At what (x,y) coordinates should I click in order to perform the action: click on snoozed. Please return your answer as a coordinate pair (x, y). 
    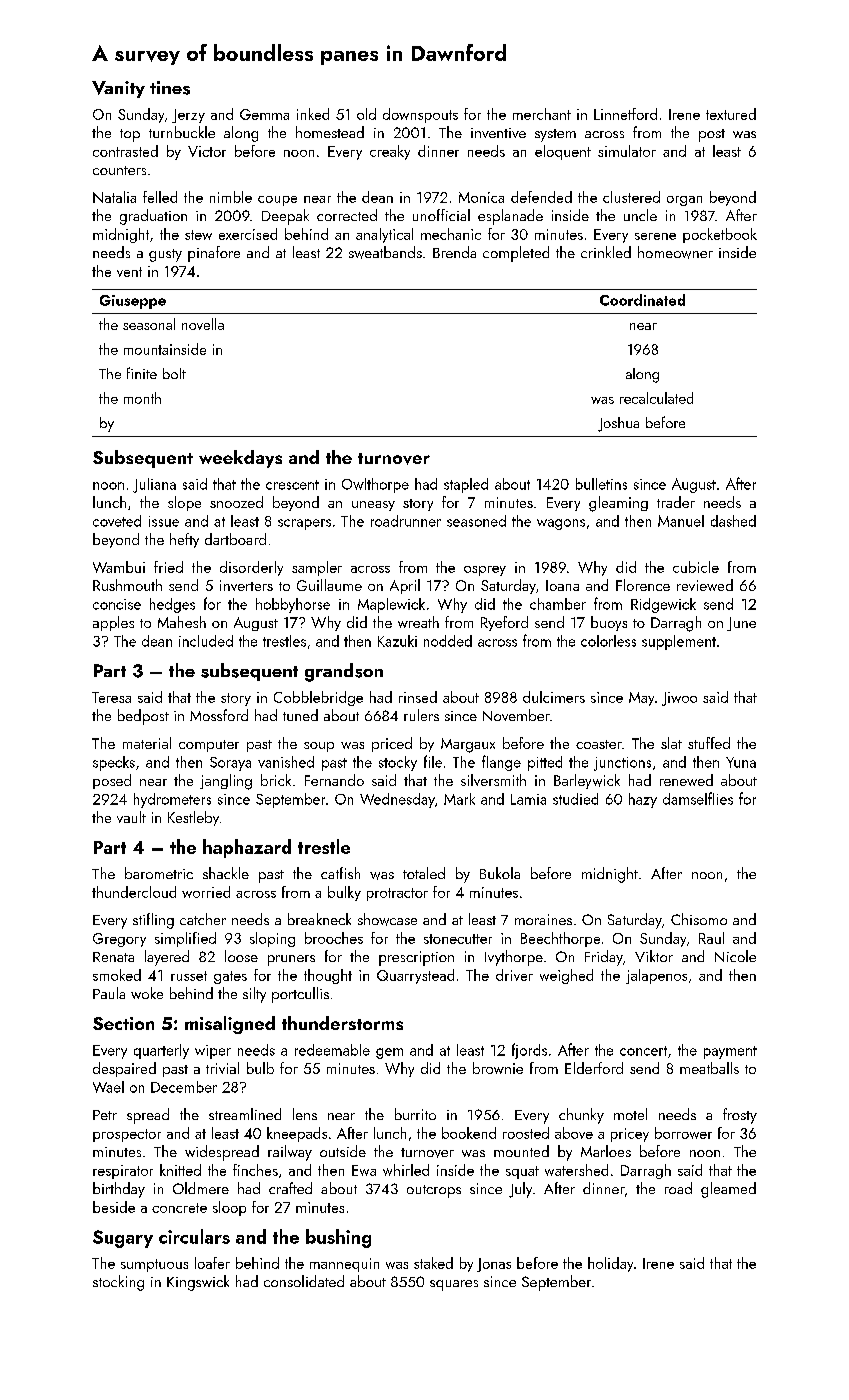
    Looking at the image, I should click on (236, 502).
